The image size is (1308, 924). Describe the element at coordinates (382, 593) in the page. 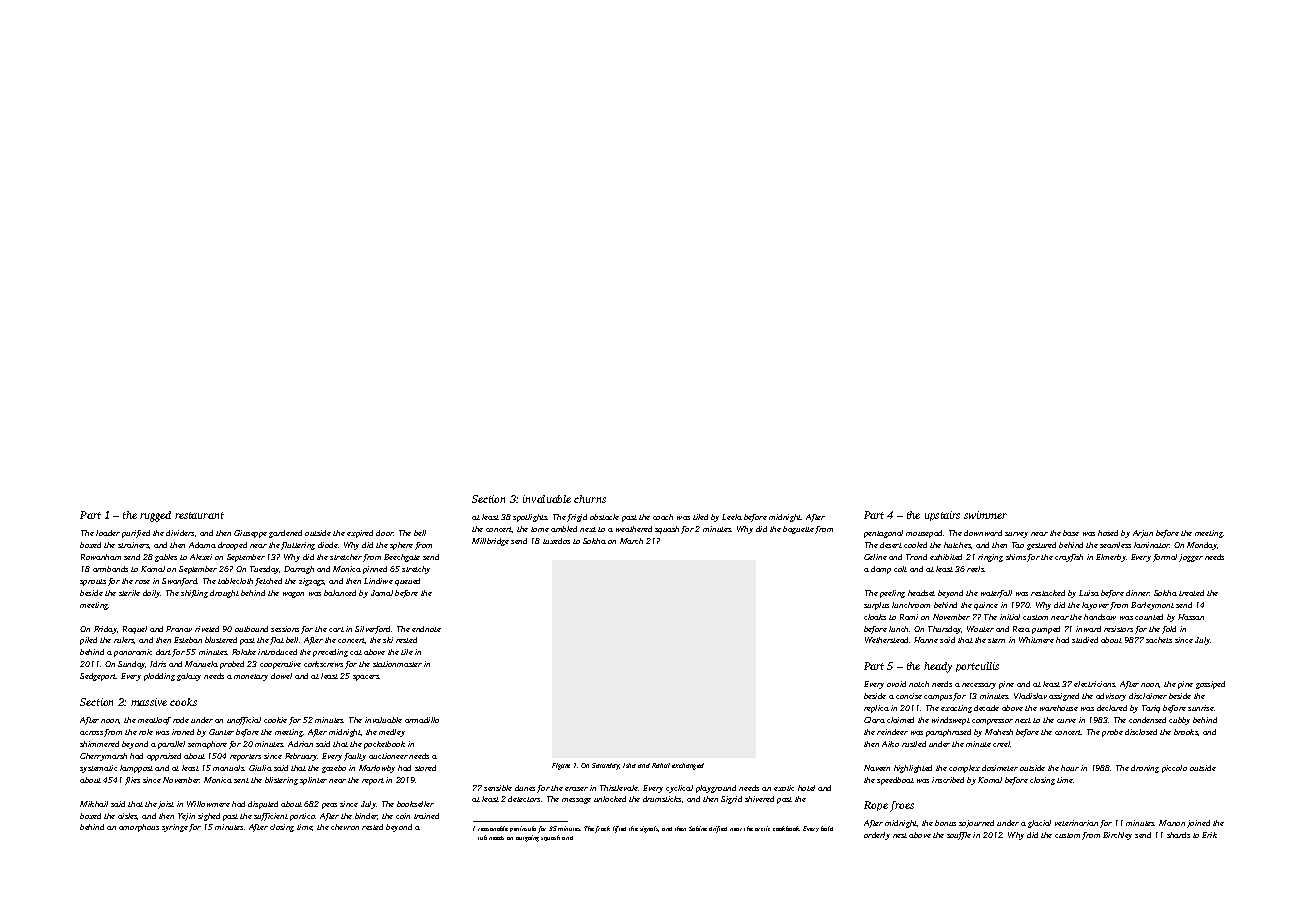

I see `Jamal` at that location.
